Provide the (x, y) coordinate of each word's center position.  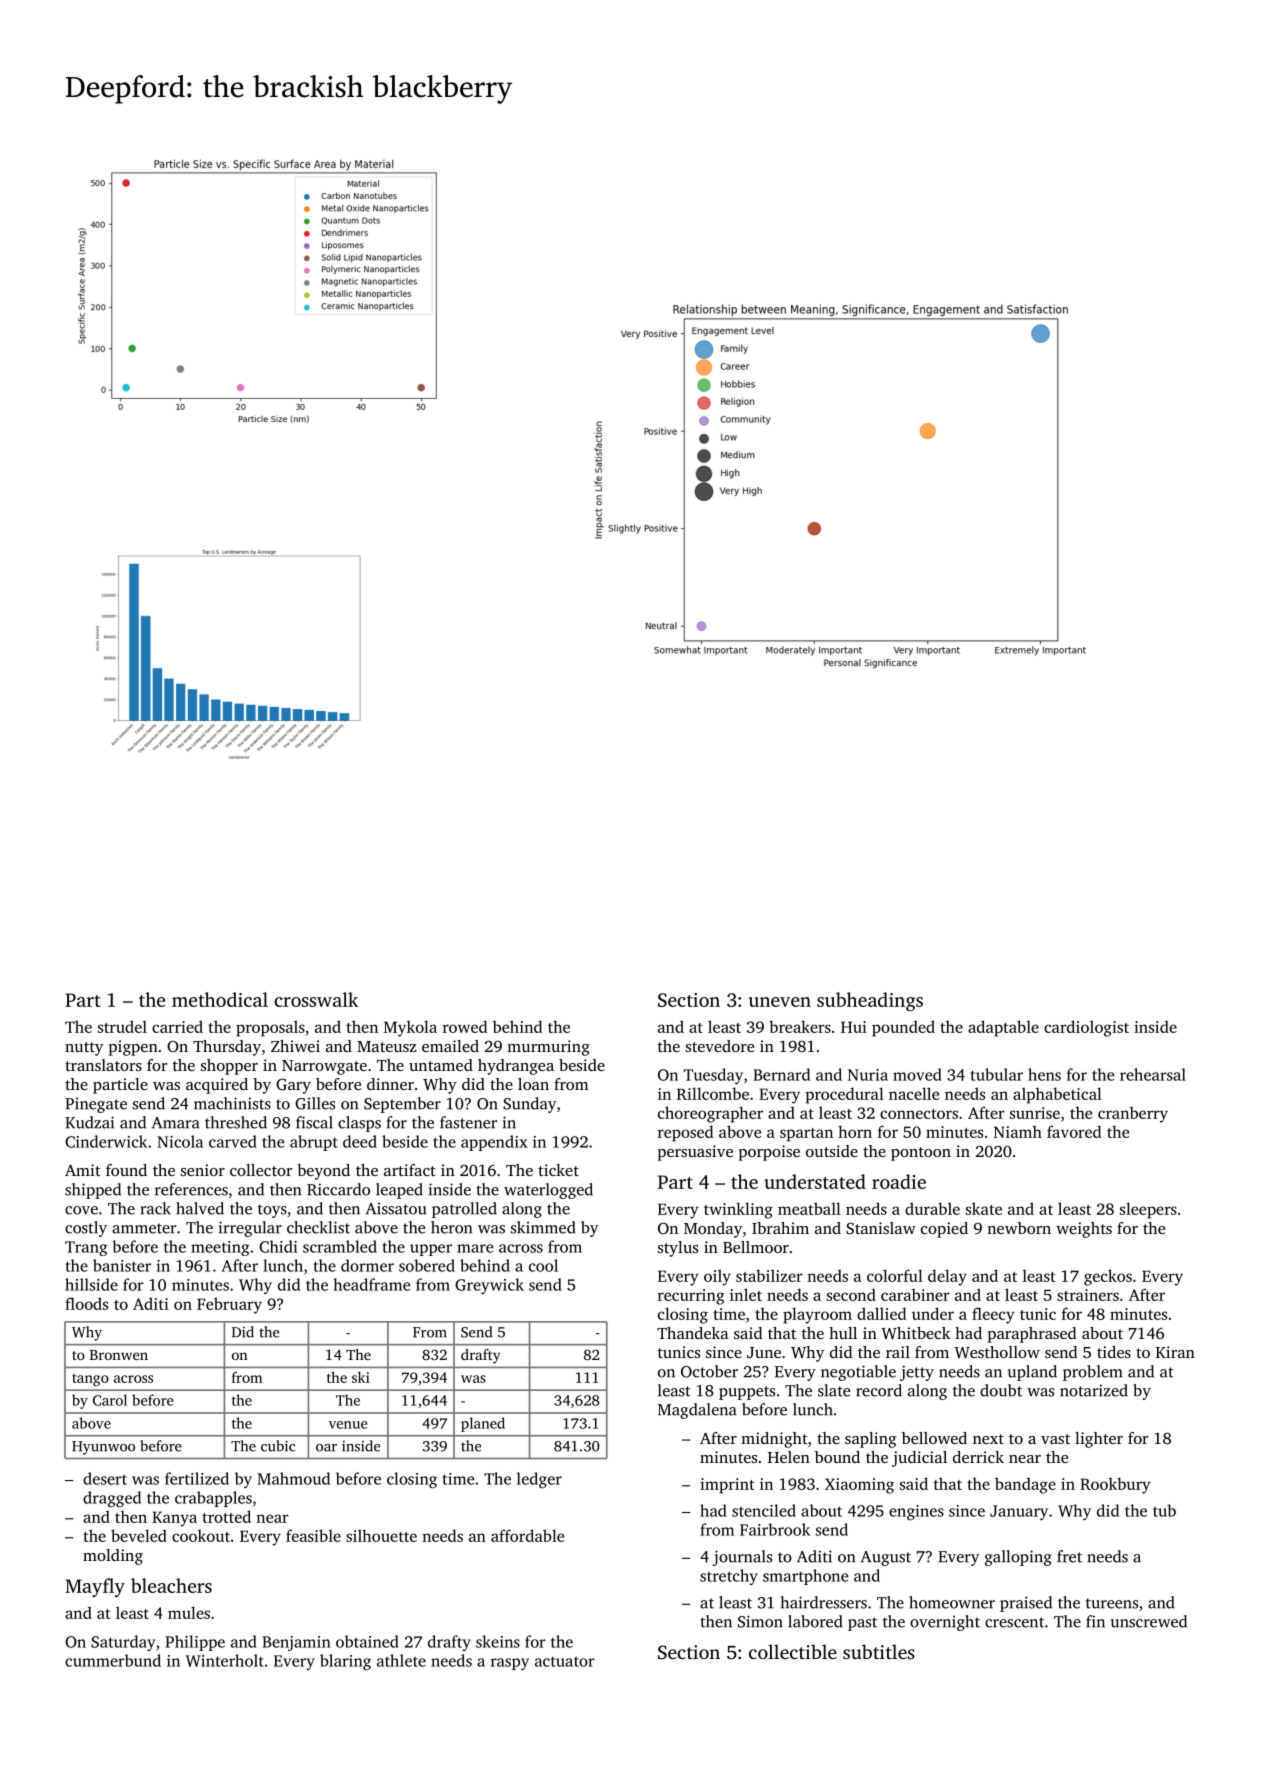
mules (189, 1612)
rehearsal (1153, 1074)
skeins (498, 1641)
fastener (468, 1122)
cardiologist (1086, 1028)
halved (200, 1208)
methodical (220, 999)
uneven (780, 1002)
